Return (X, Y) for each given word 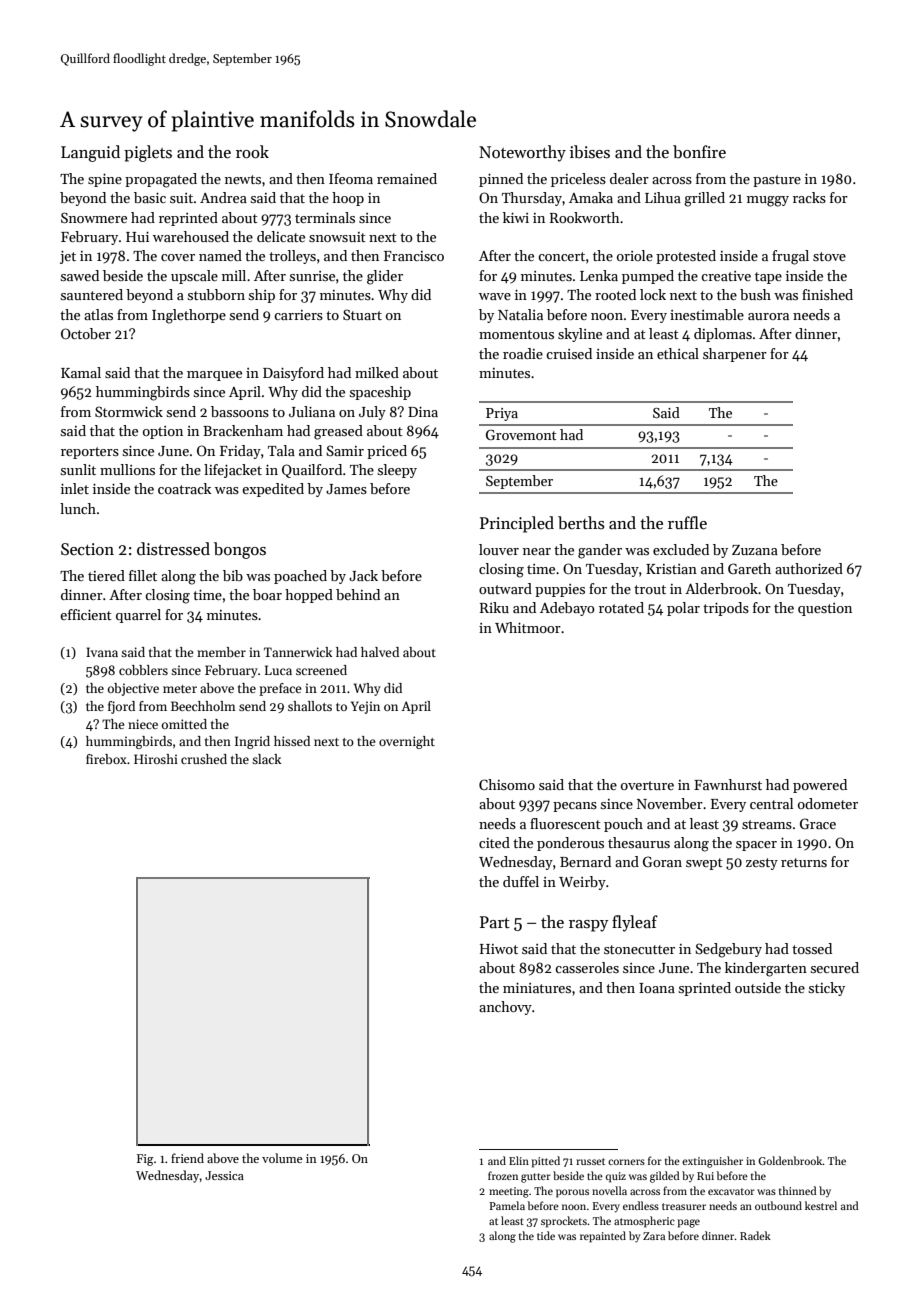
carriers (298, 315)
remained (407, 178)
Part (495, 922)
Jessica (224, 1175)
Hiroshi (156, 759)
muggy (768, 201)
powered (820, 786)
